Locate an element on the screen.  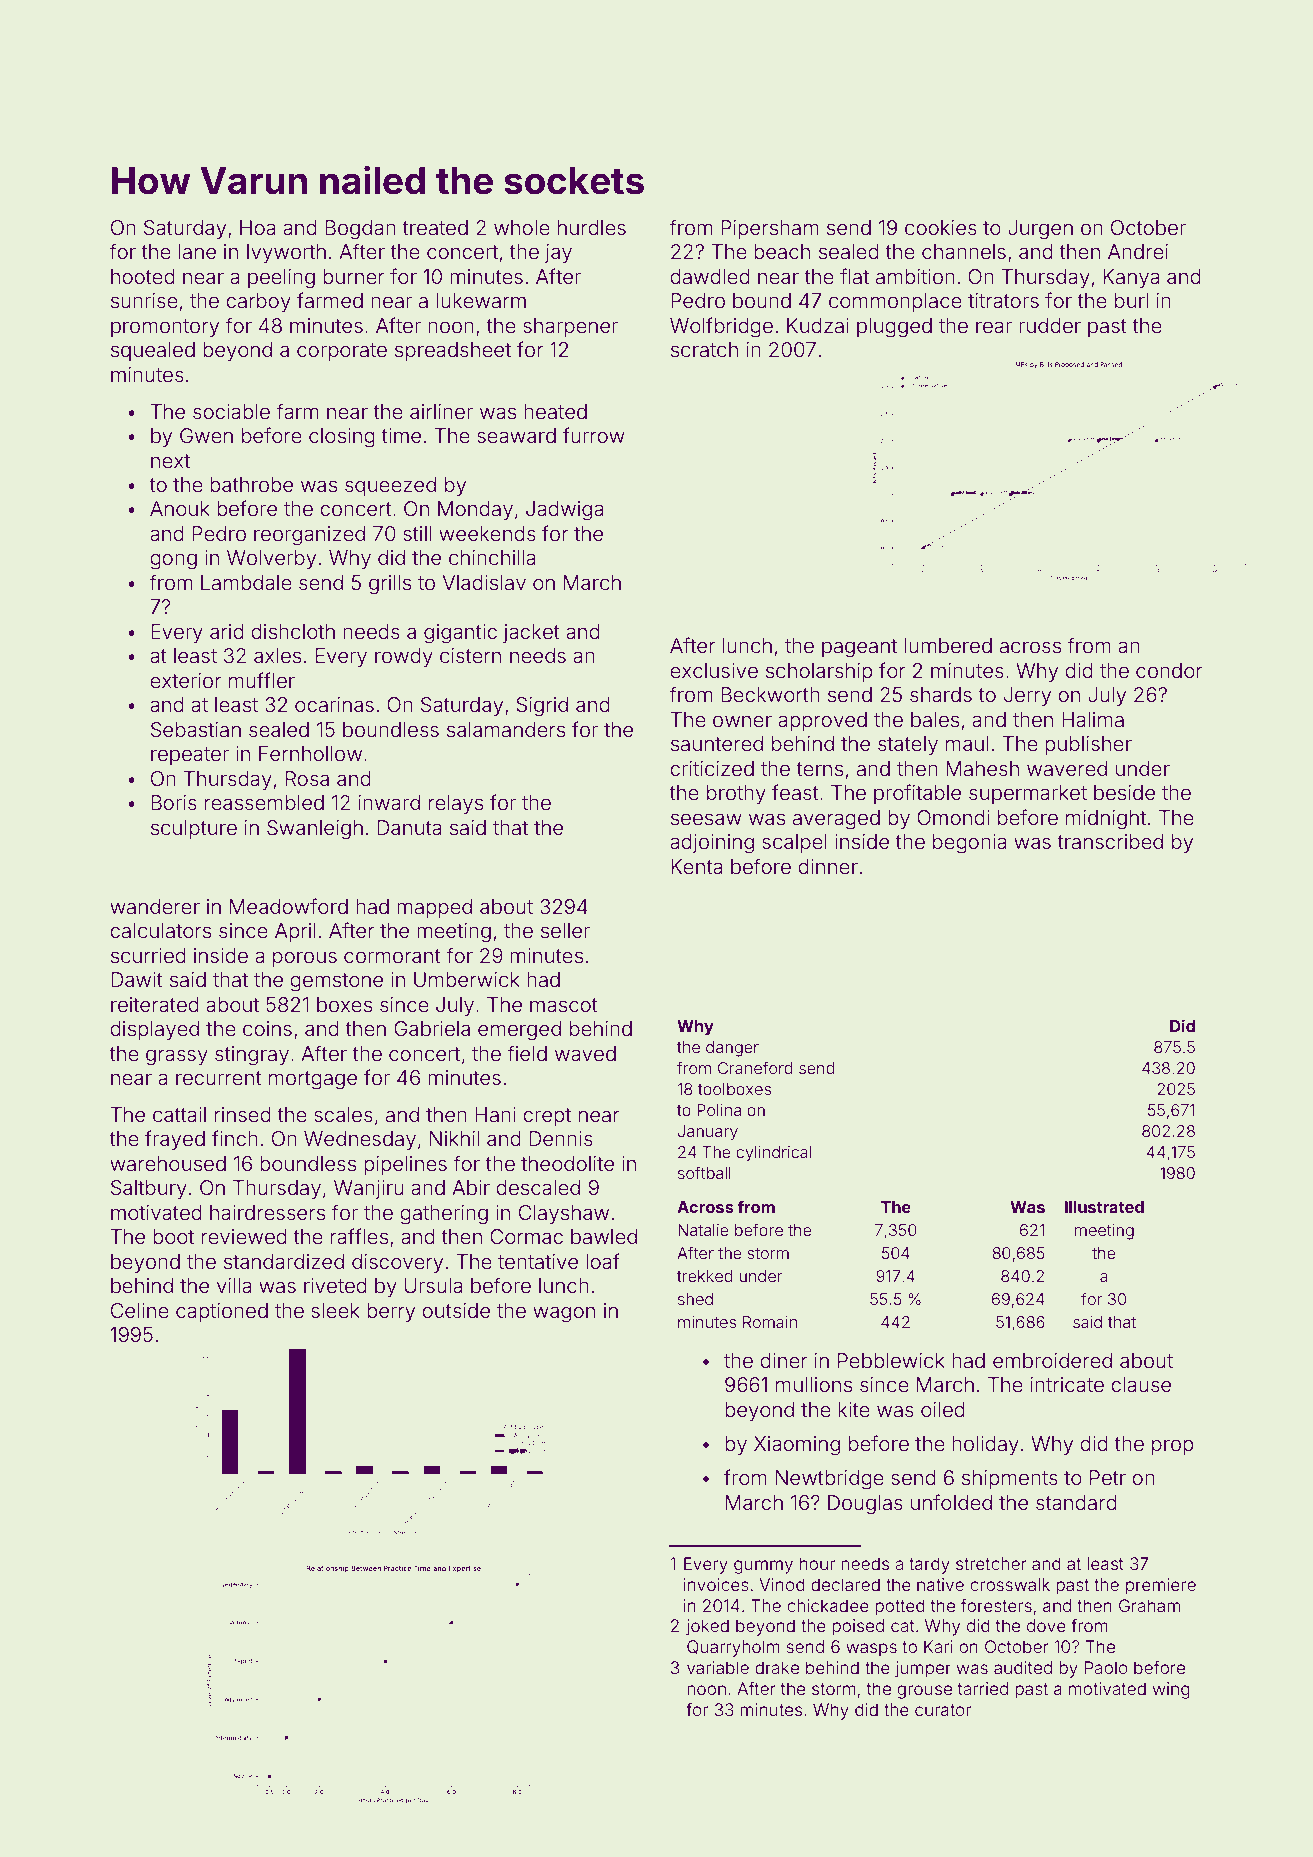
intricate is located at coordinates (1067, 1384).
